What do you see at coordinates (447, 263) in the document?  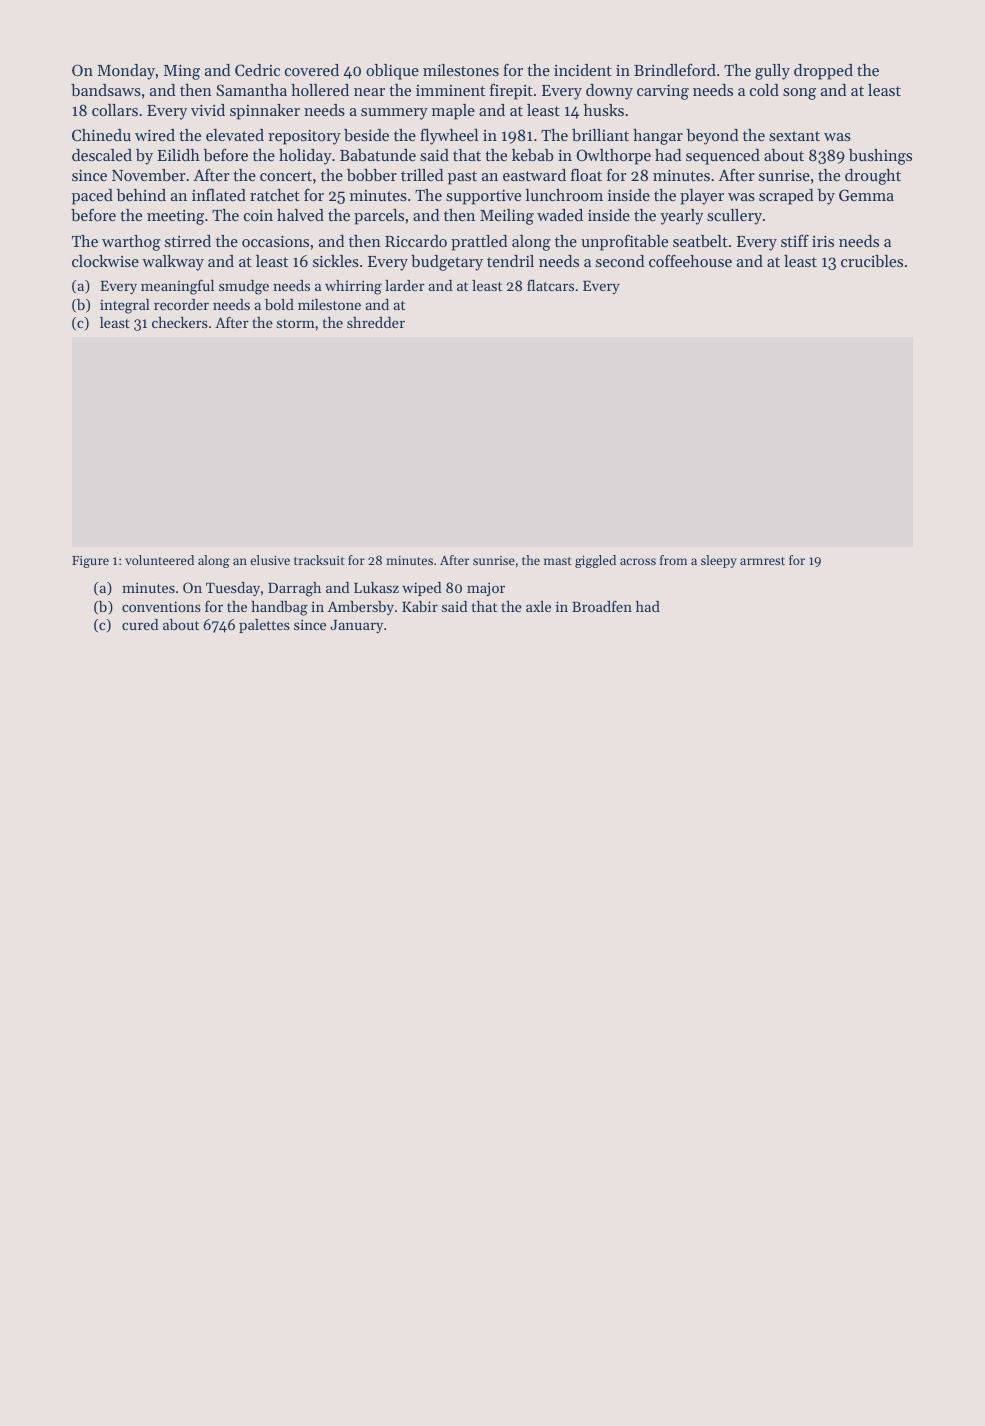 I see `budgetary` at bounding box center [447, 263].
